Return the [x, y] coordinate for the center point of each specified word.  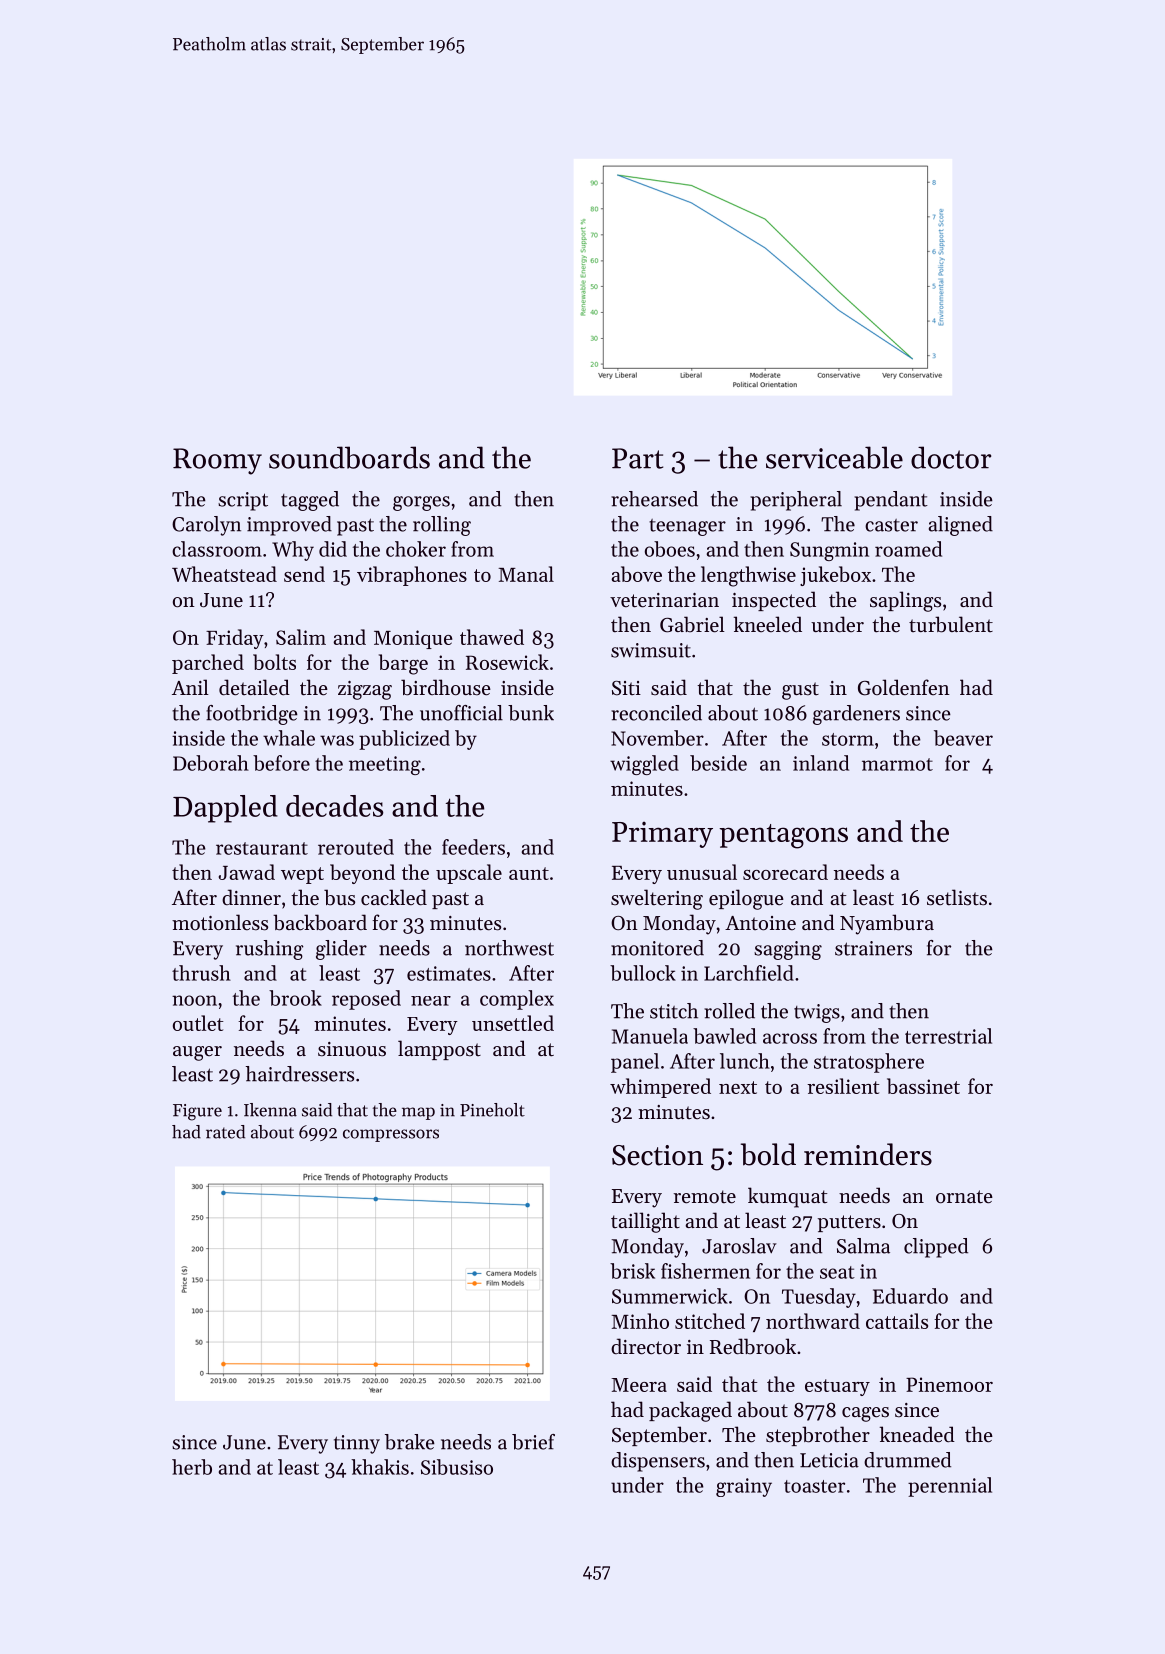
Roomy [217, 461]
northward [813, 1321]
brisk [632, 1271]
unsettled [513, 1023]
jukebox [835, 576]
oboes [670, 549]
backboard [320, 922]
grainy [744, 1487]
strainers [873, 948]
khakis [380, 1467]
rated [225, 1132]
